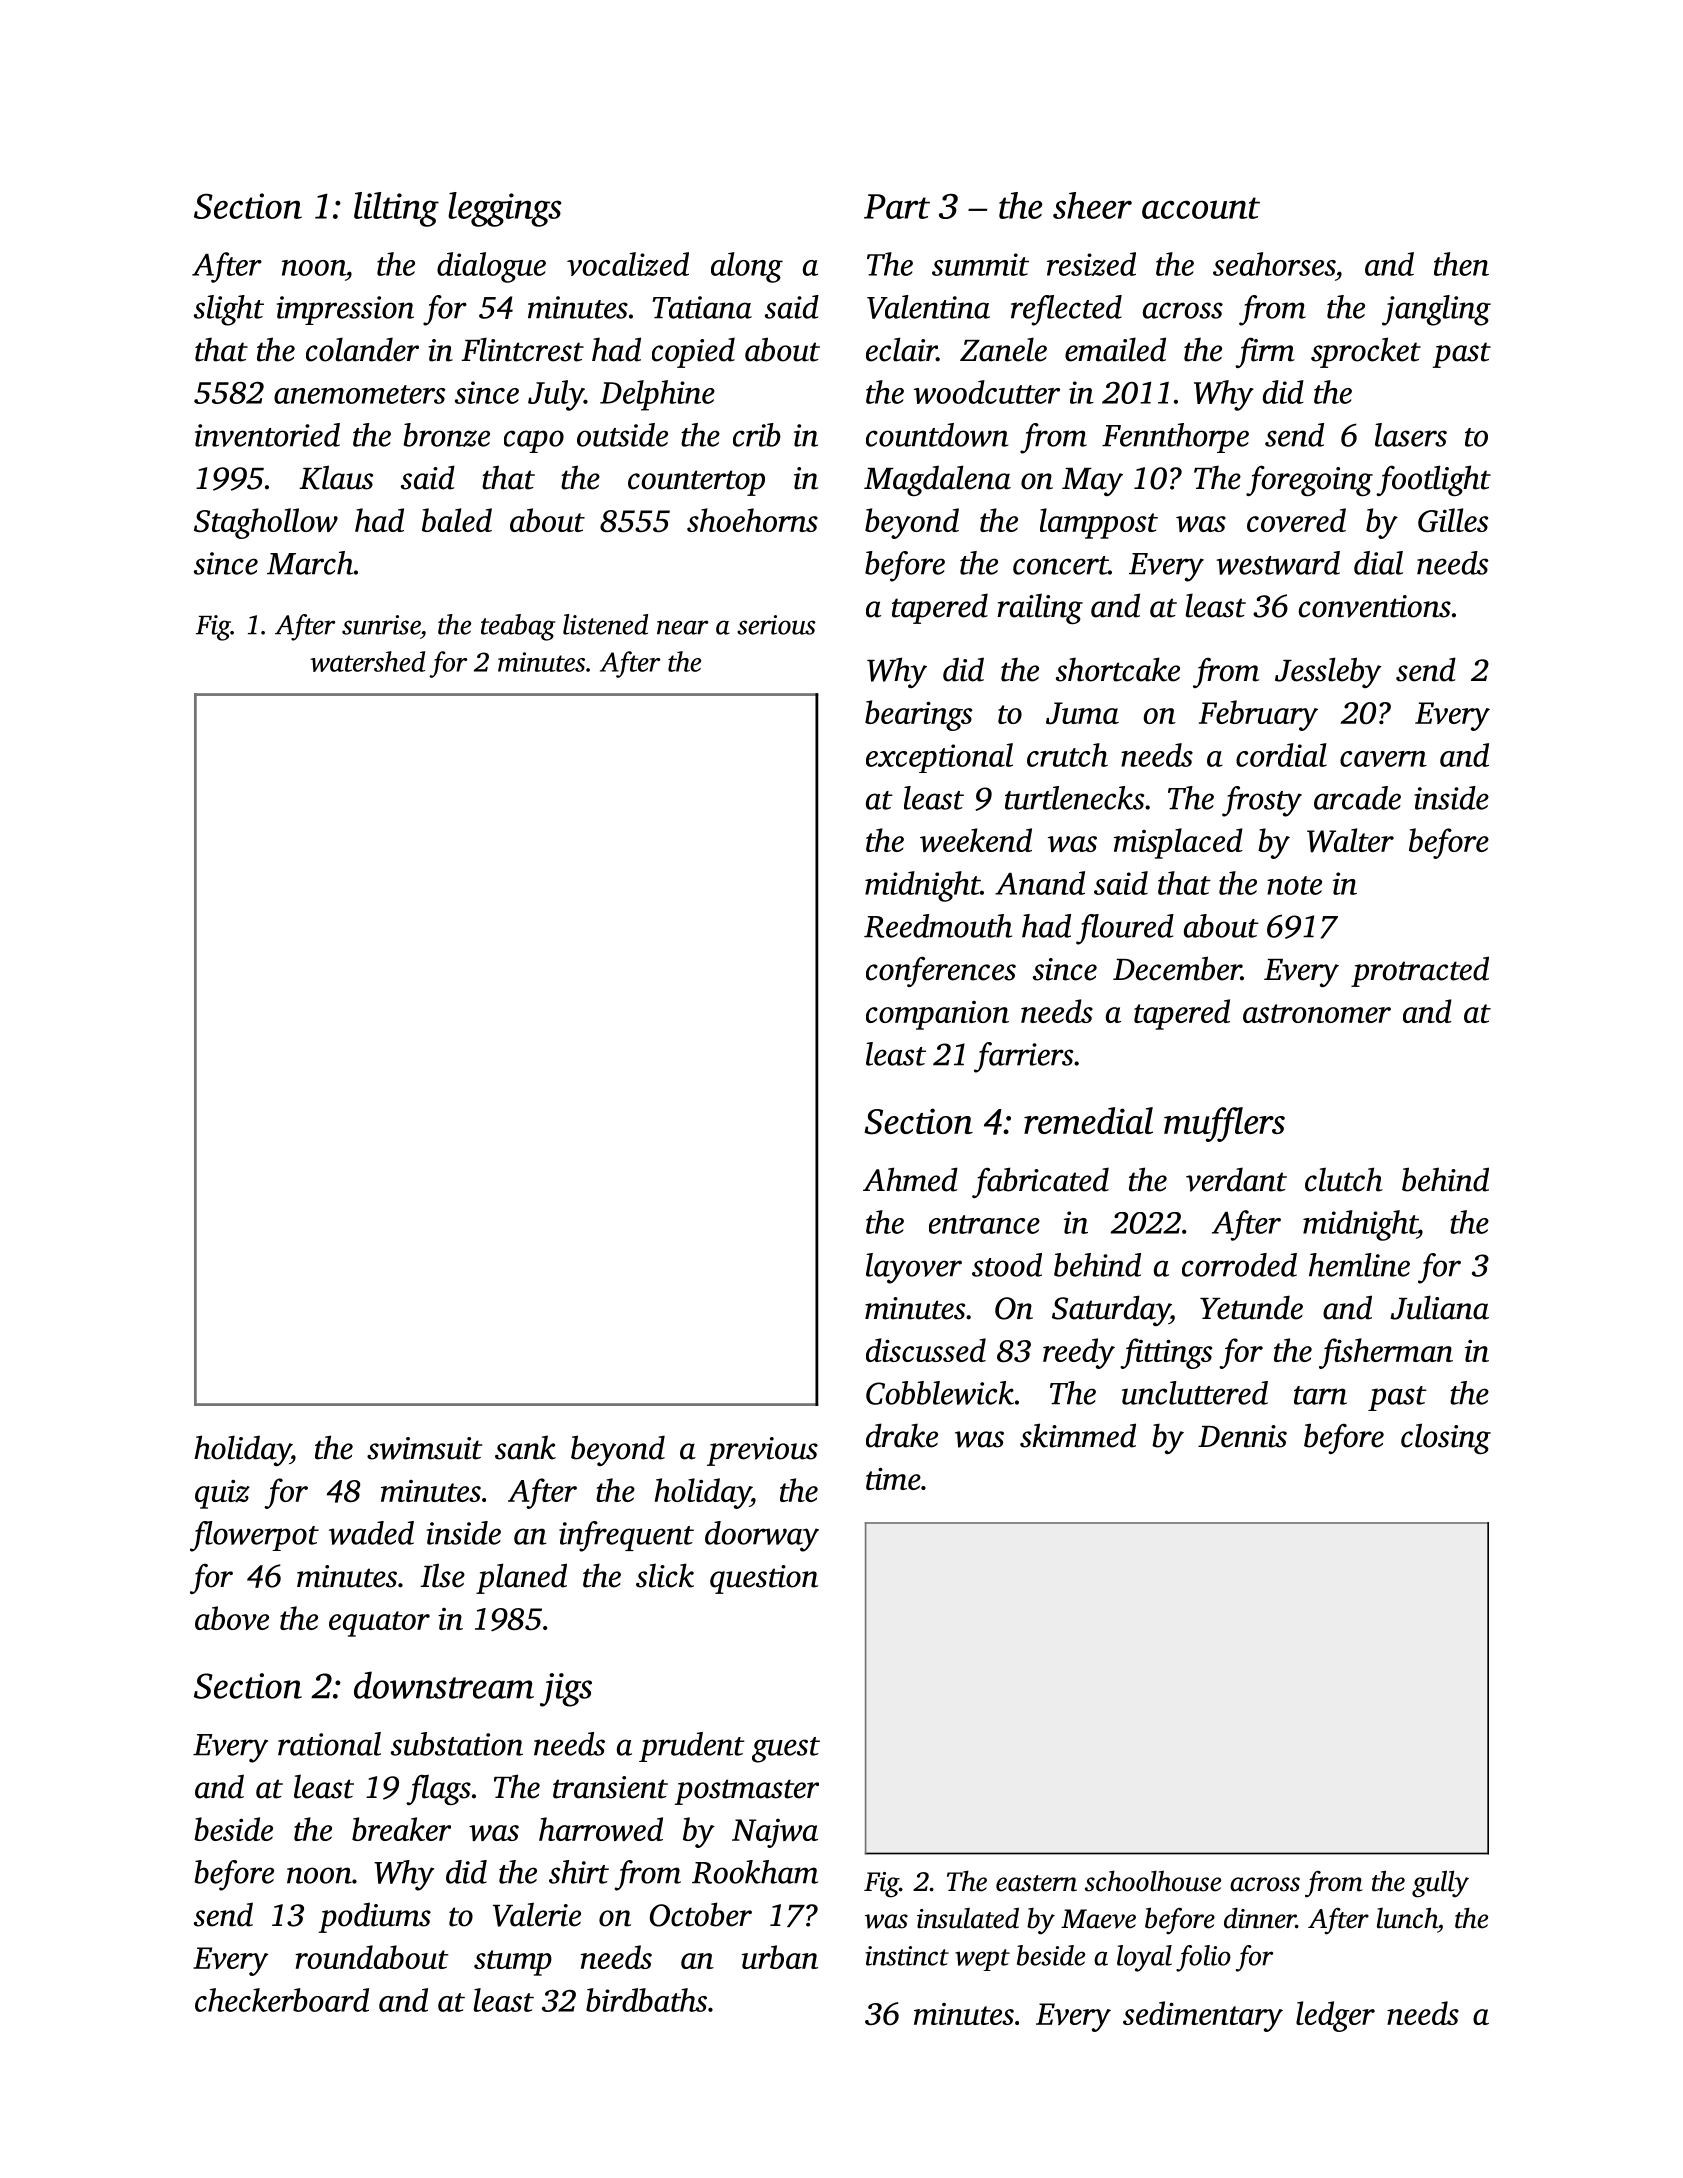 This screenshot has width=1683, height=2178. I want to click on reedy, so click(1079, 1353).
